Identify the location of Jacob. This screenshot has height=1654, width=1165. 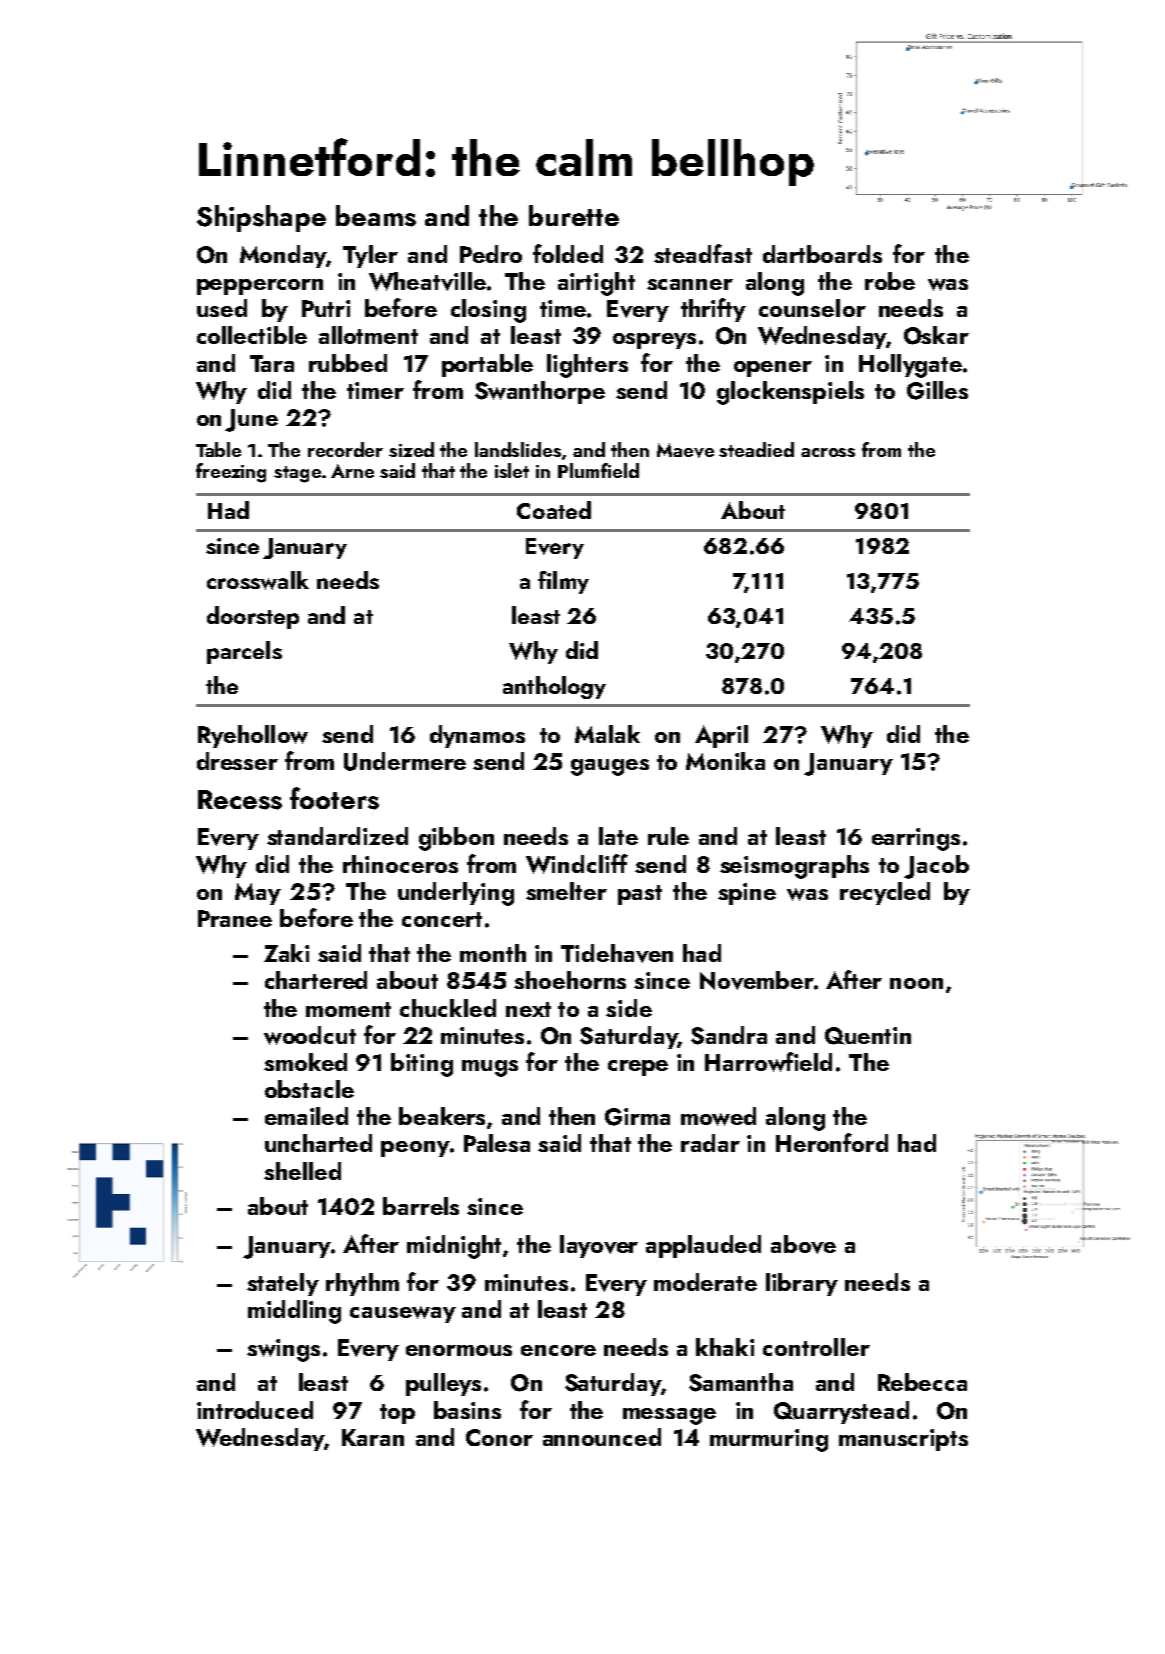
(936, 867).
